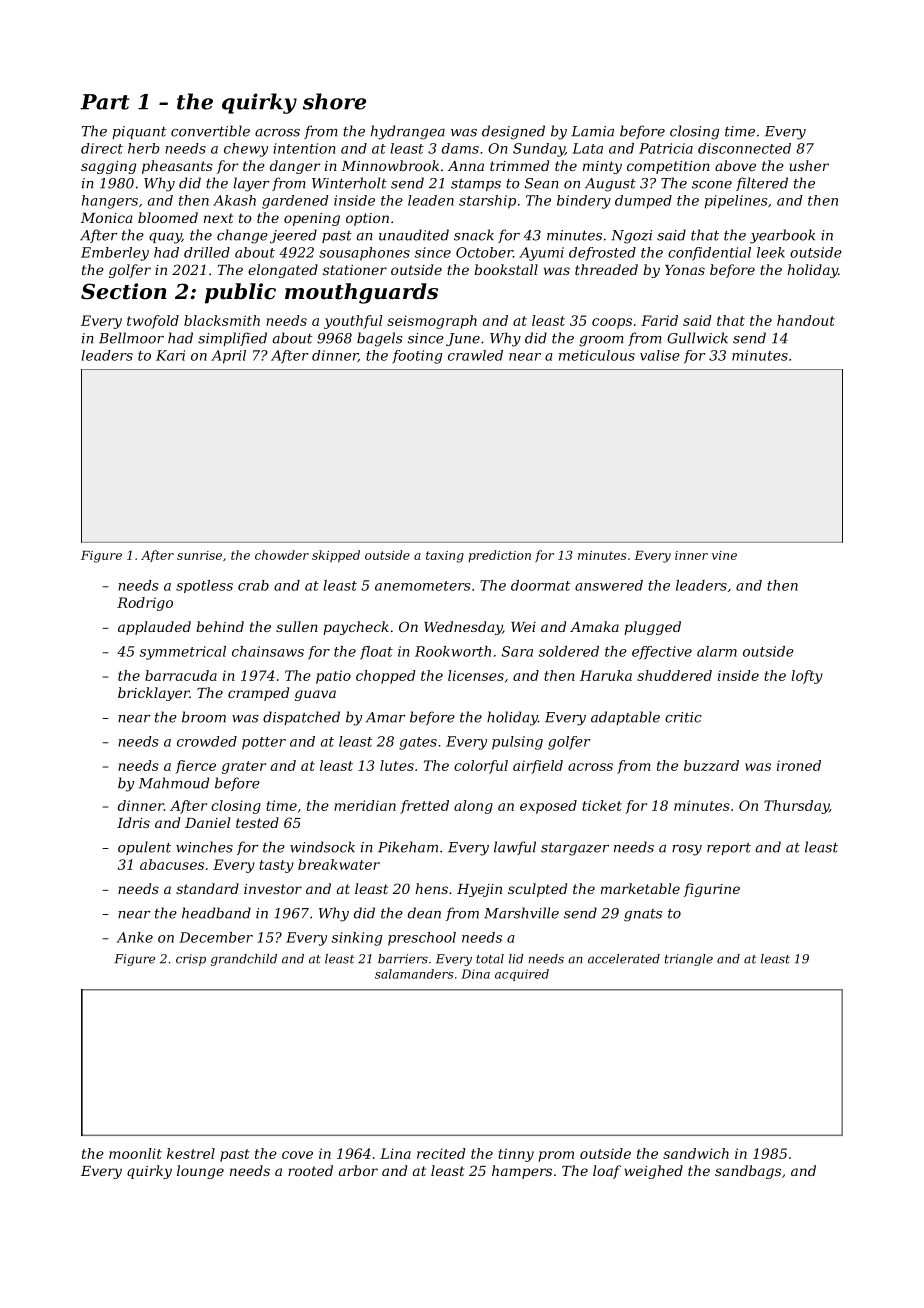  What do you see at coordinates (408, 132) in the screenshot?
I see `hydrangea` at bounding box center [408, 132].
